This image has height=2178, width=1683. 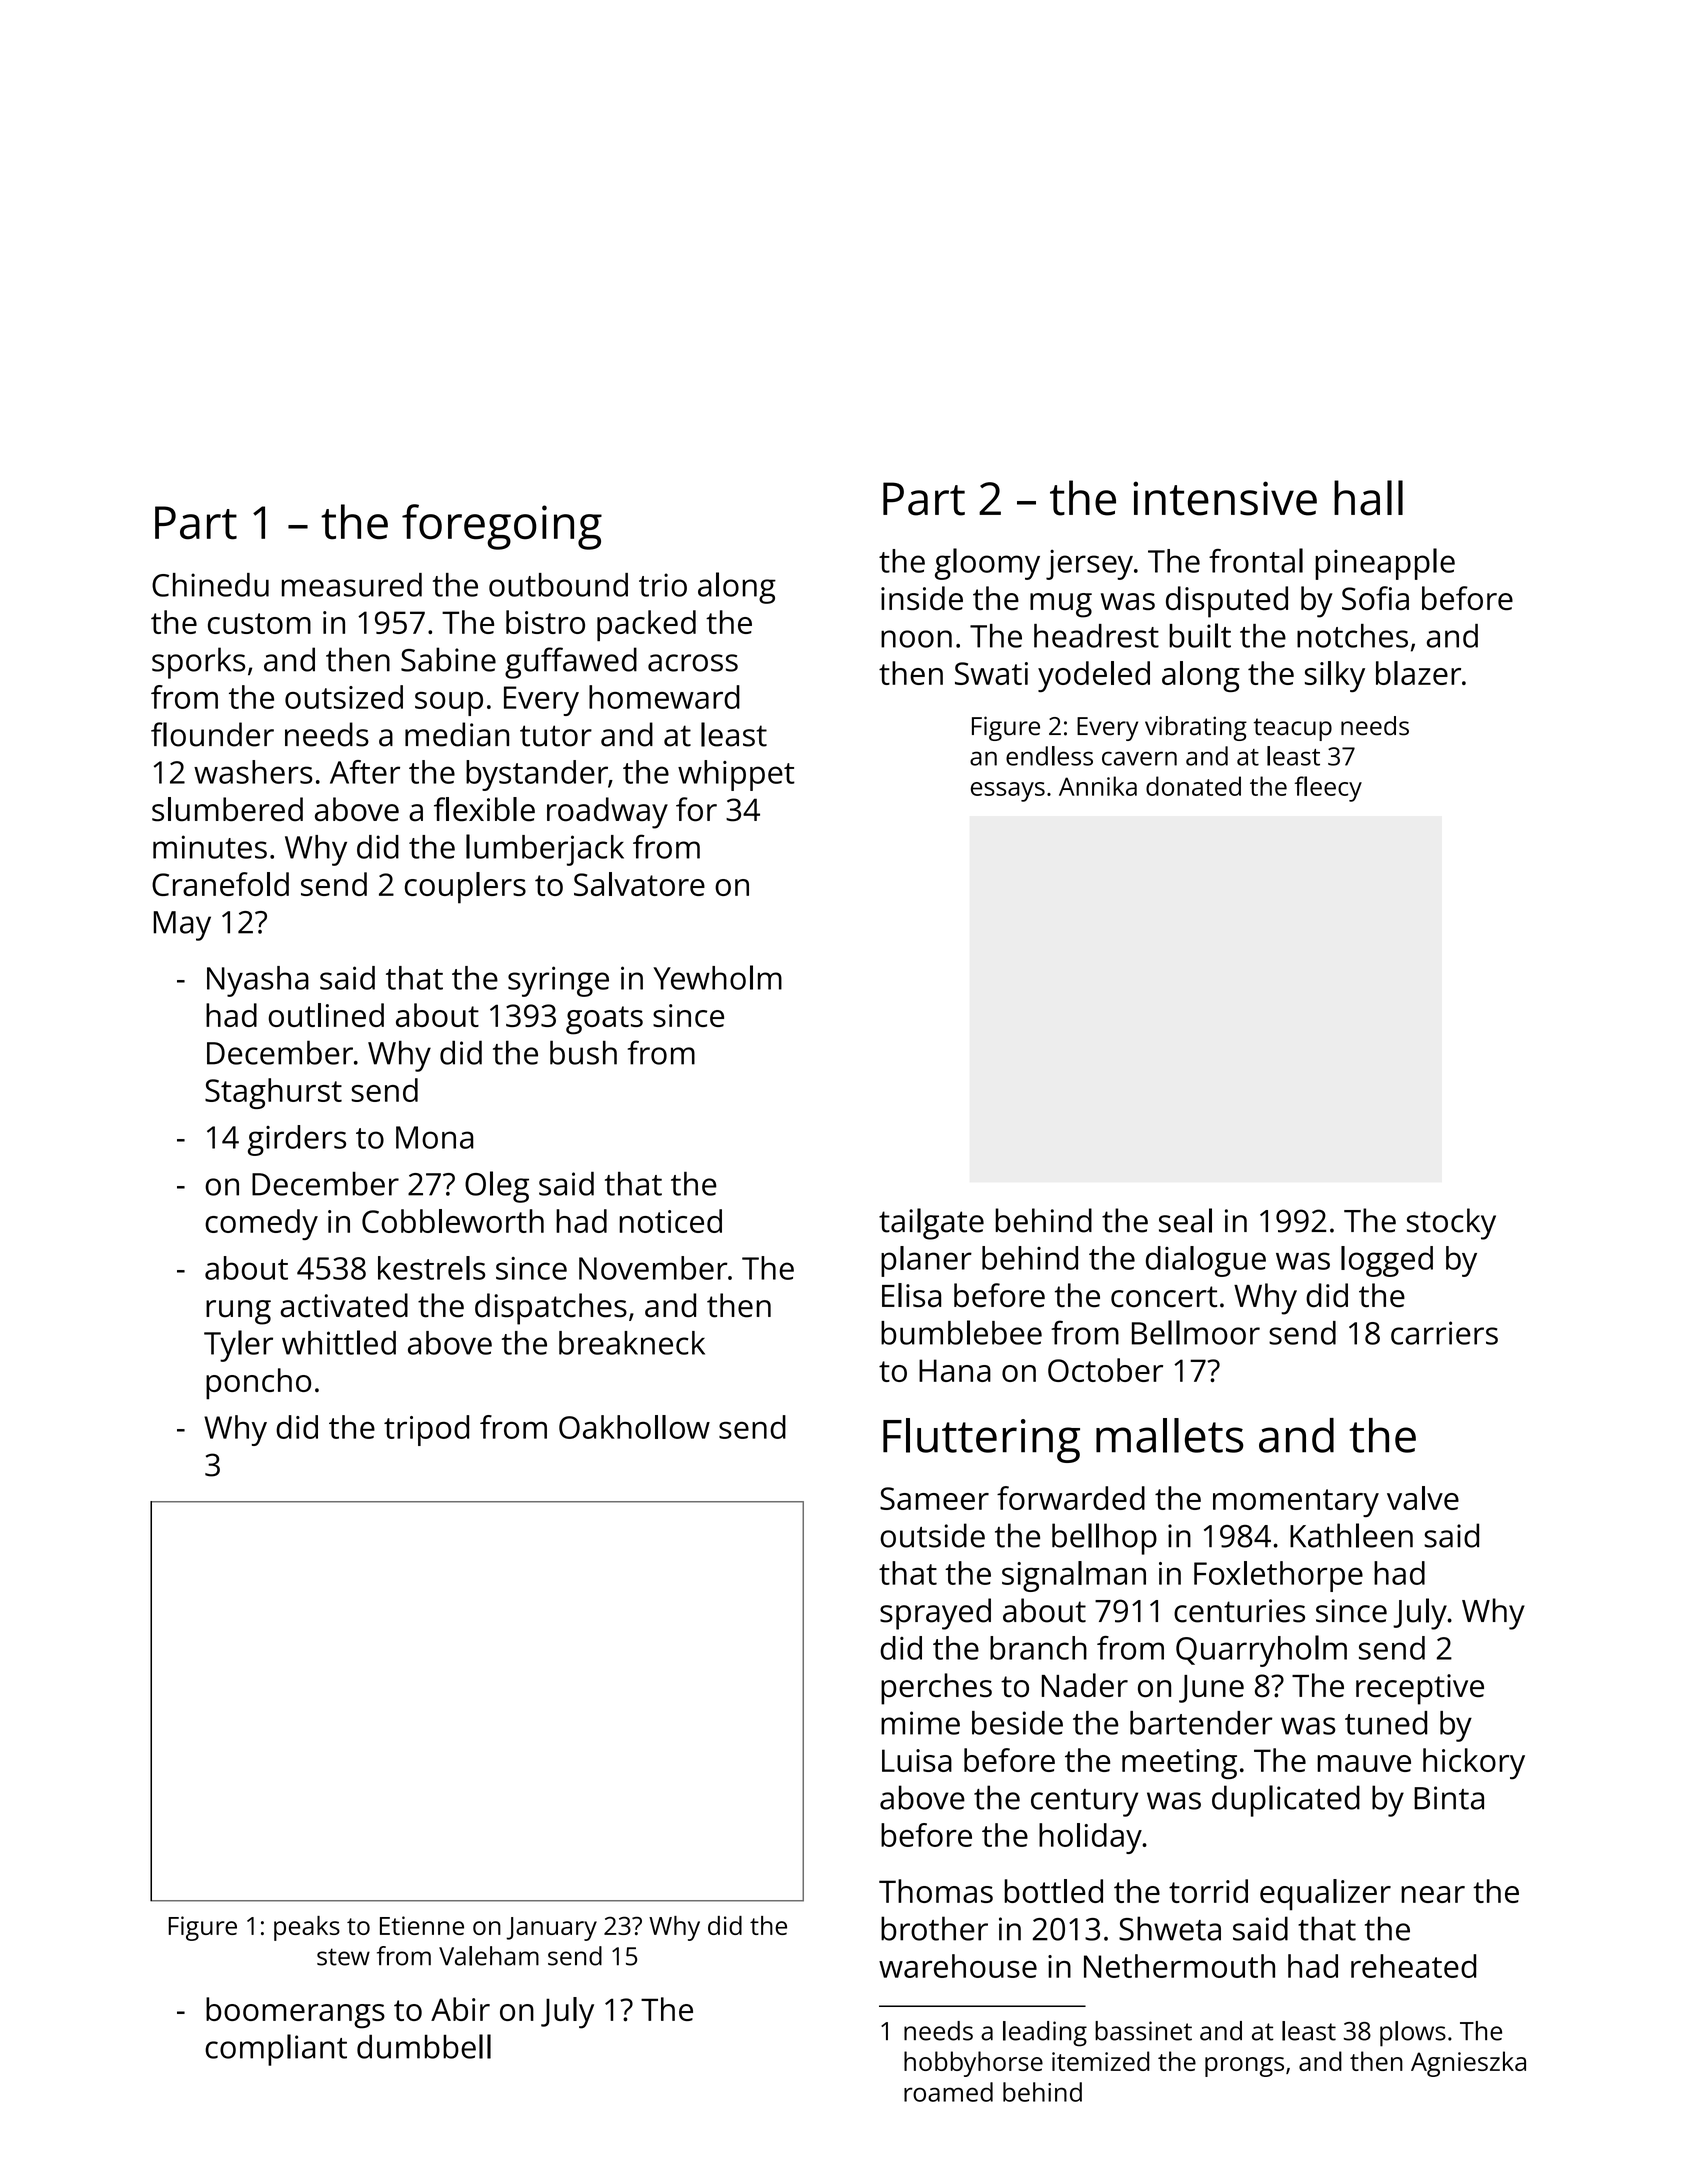 I want to click on hall, so click(x=1368, y=498).
